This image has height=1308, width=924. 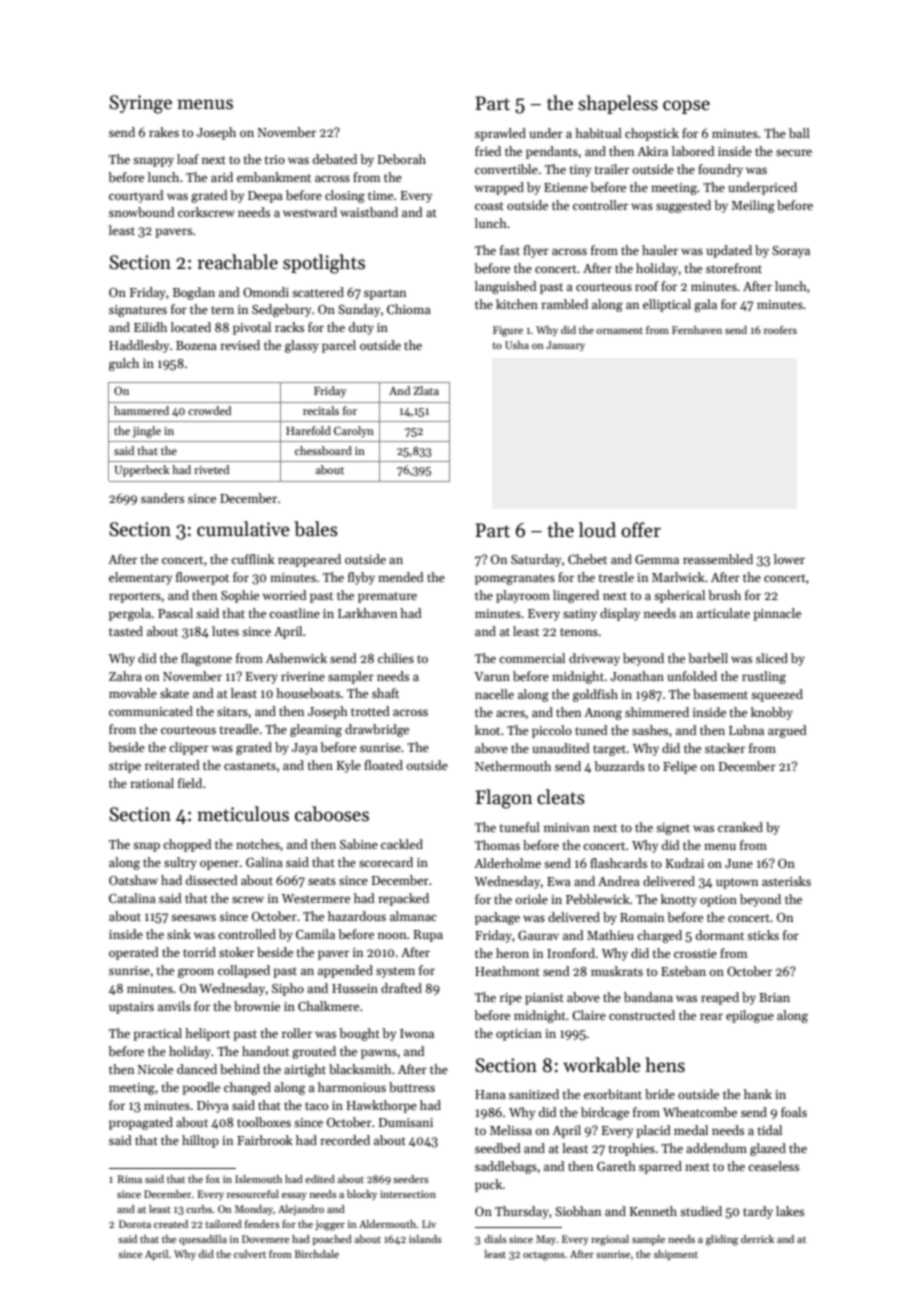 I want to click on reassembled, so click(x=718, y=559).
